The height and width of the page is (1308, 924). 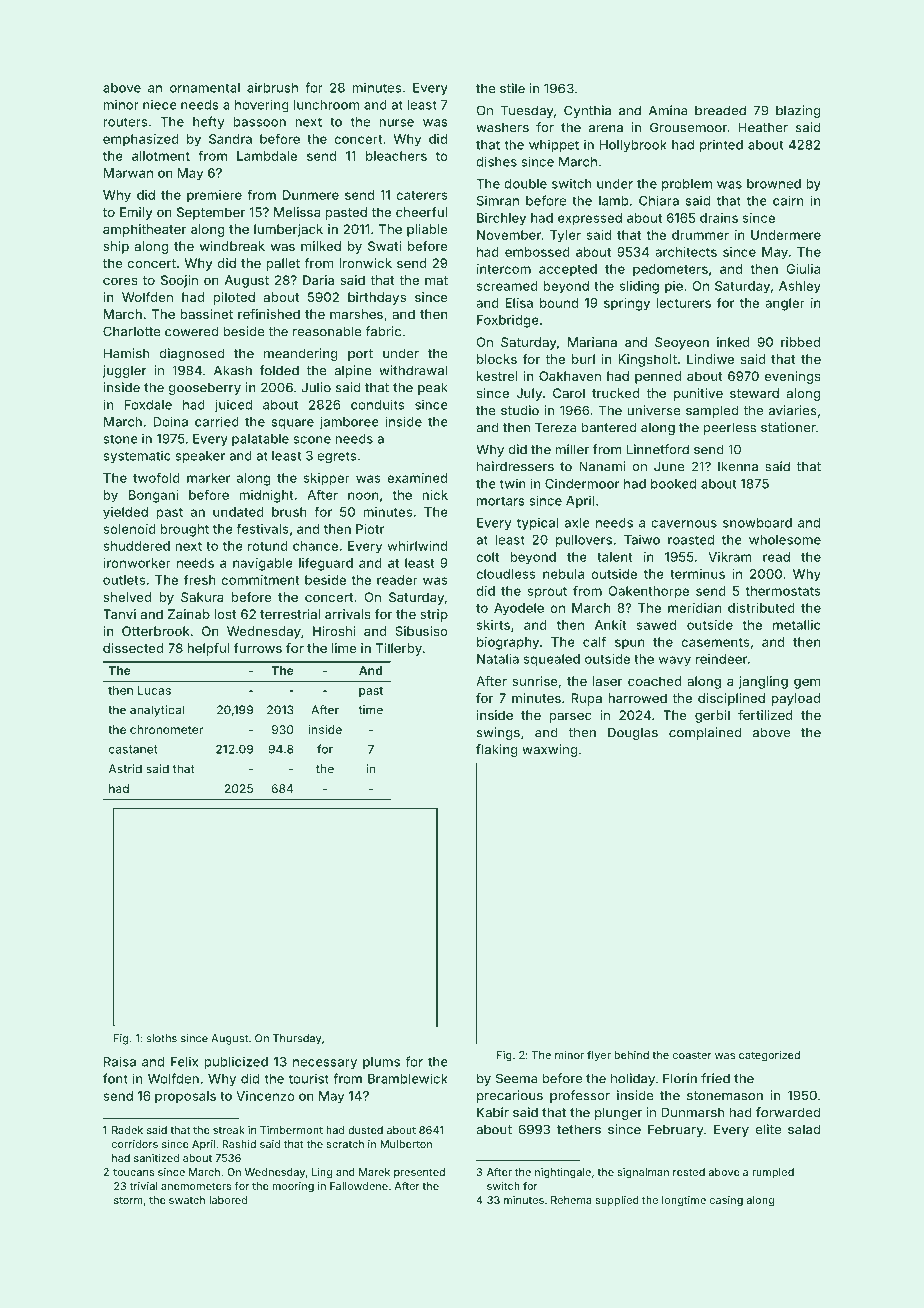 What do you see at coordinates (365, 1130) in the page?
I see `dusted` at bounding box center [365, 1130].
